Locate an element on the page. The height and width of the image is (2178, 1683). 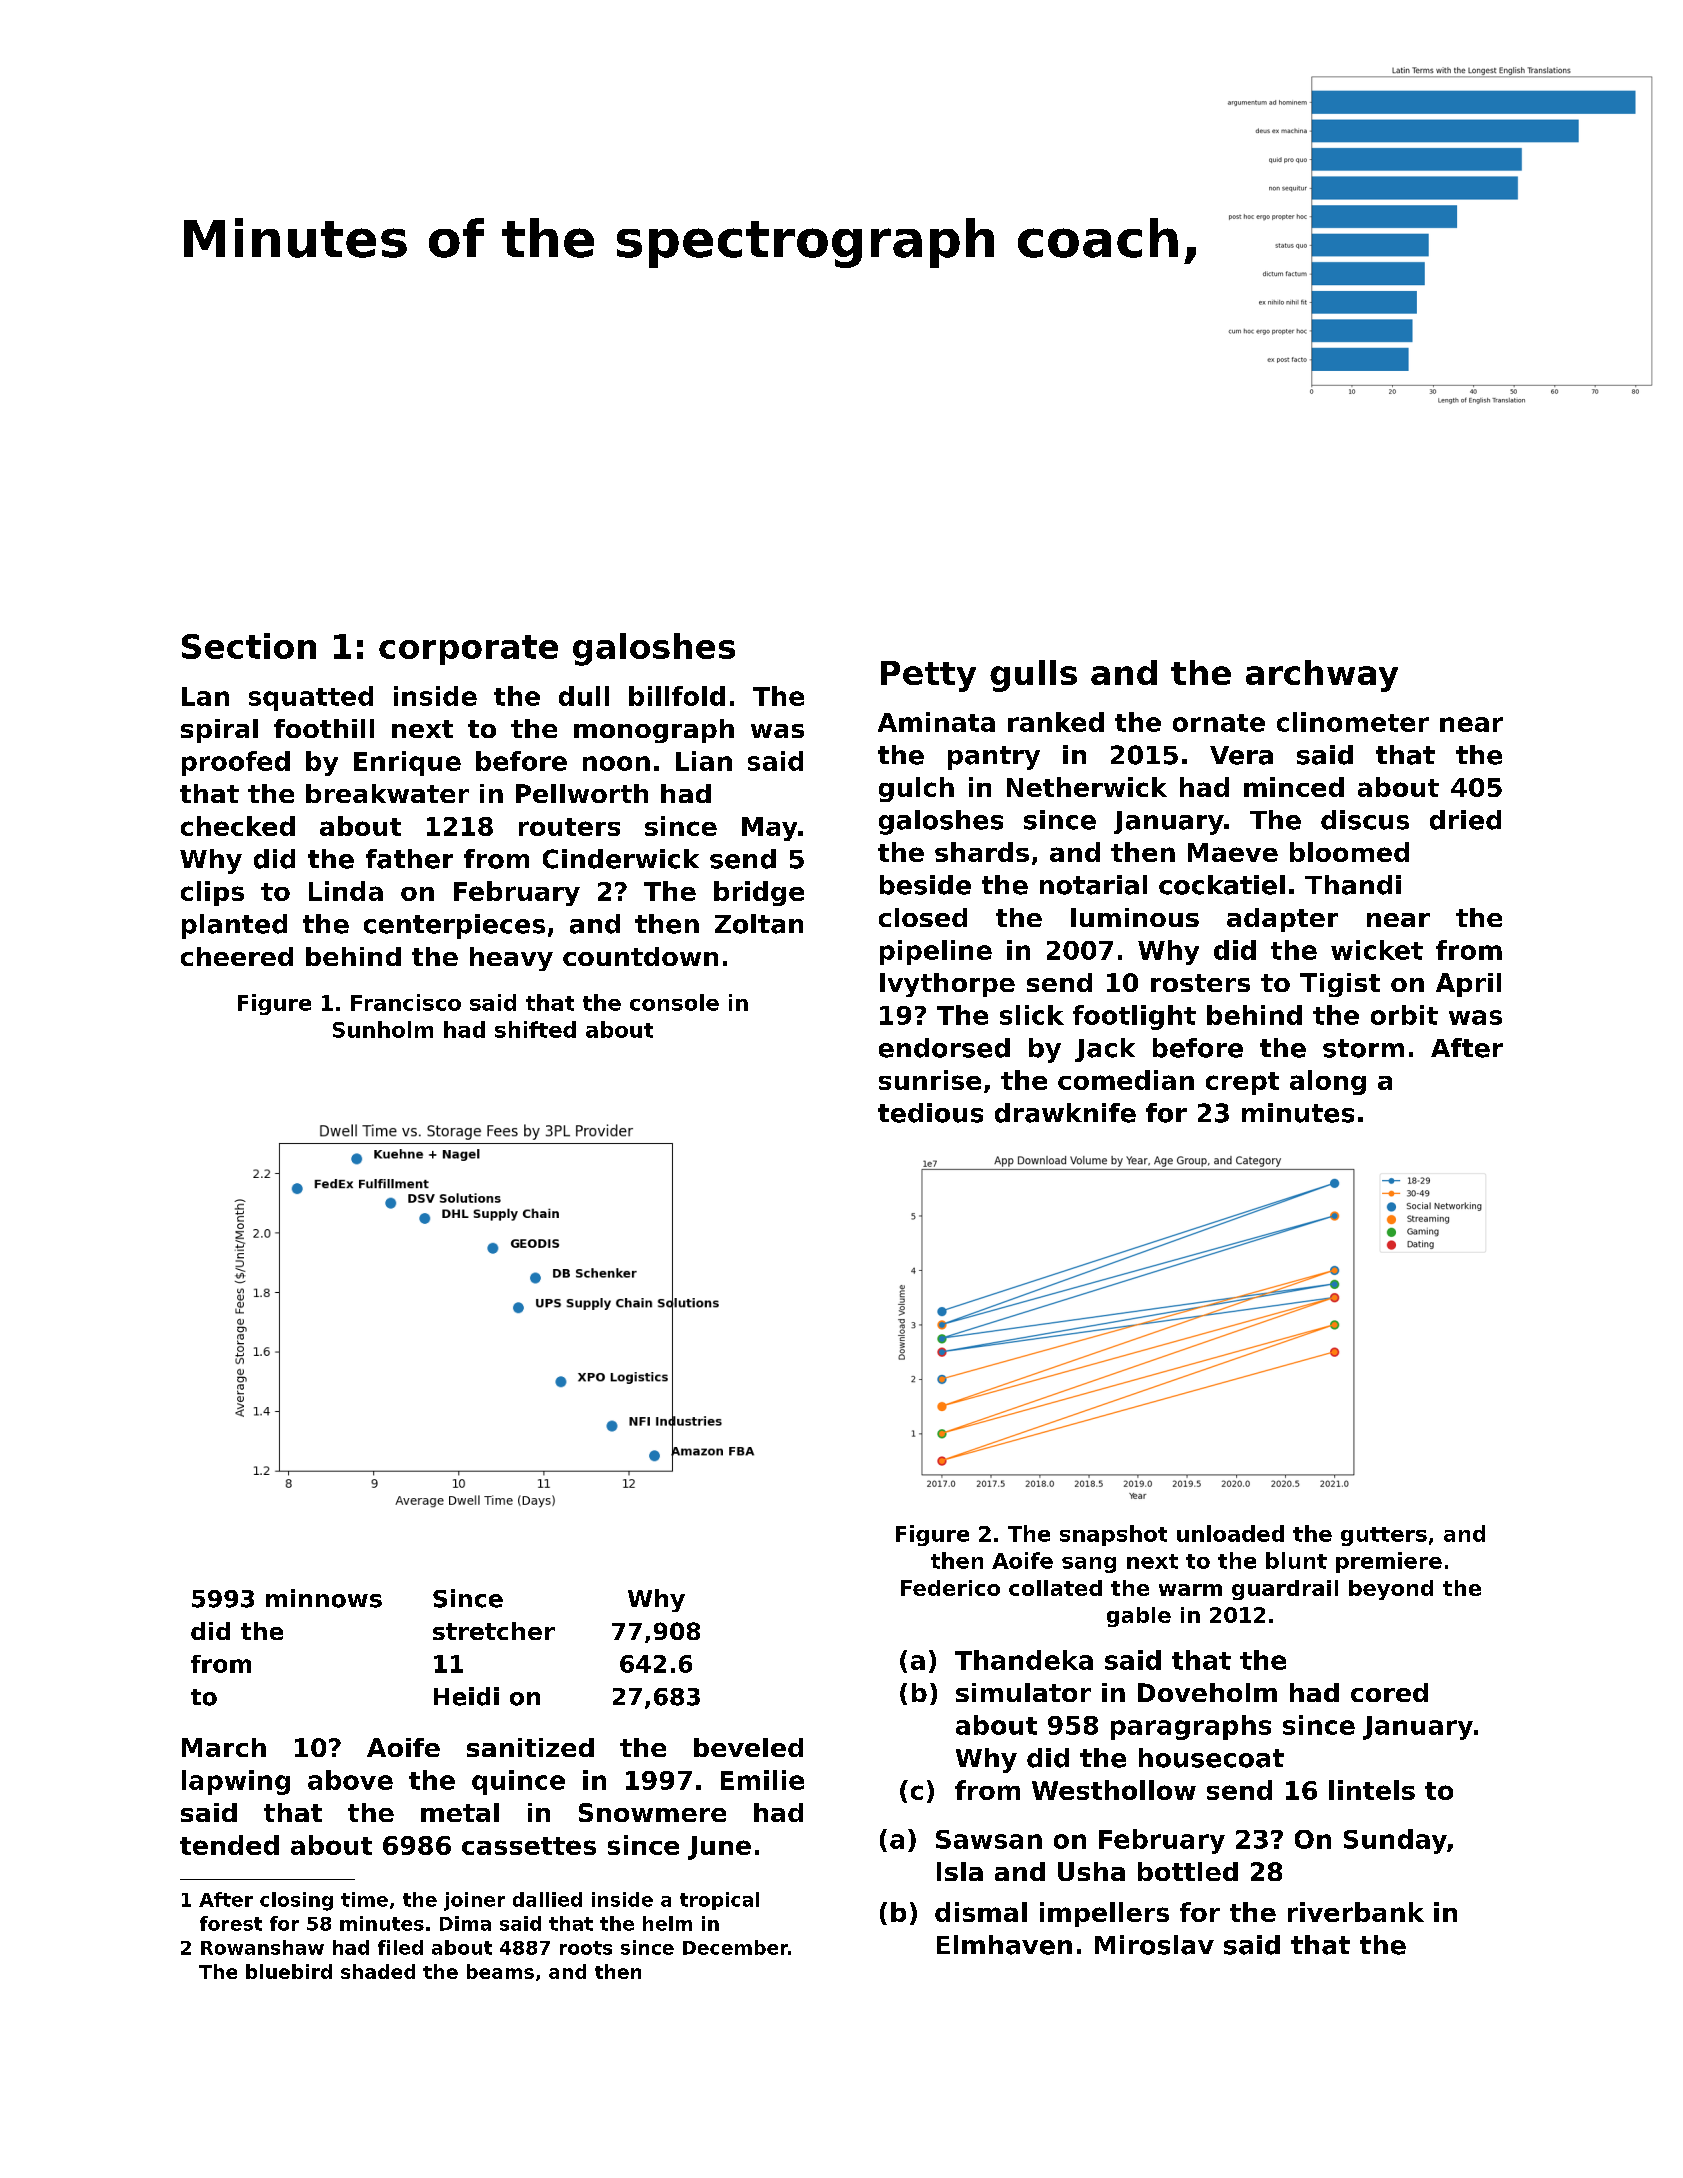
discus is located at coordinates (1365, 820).
